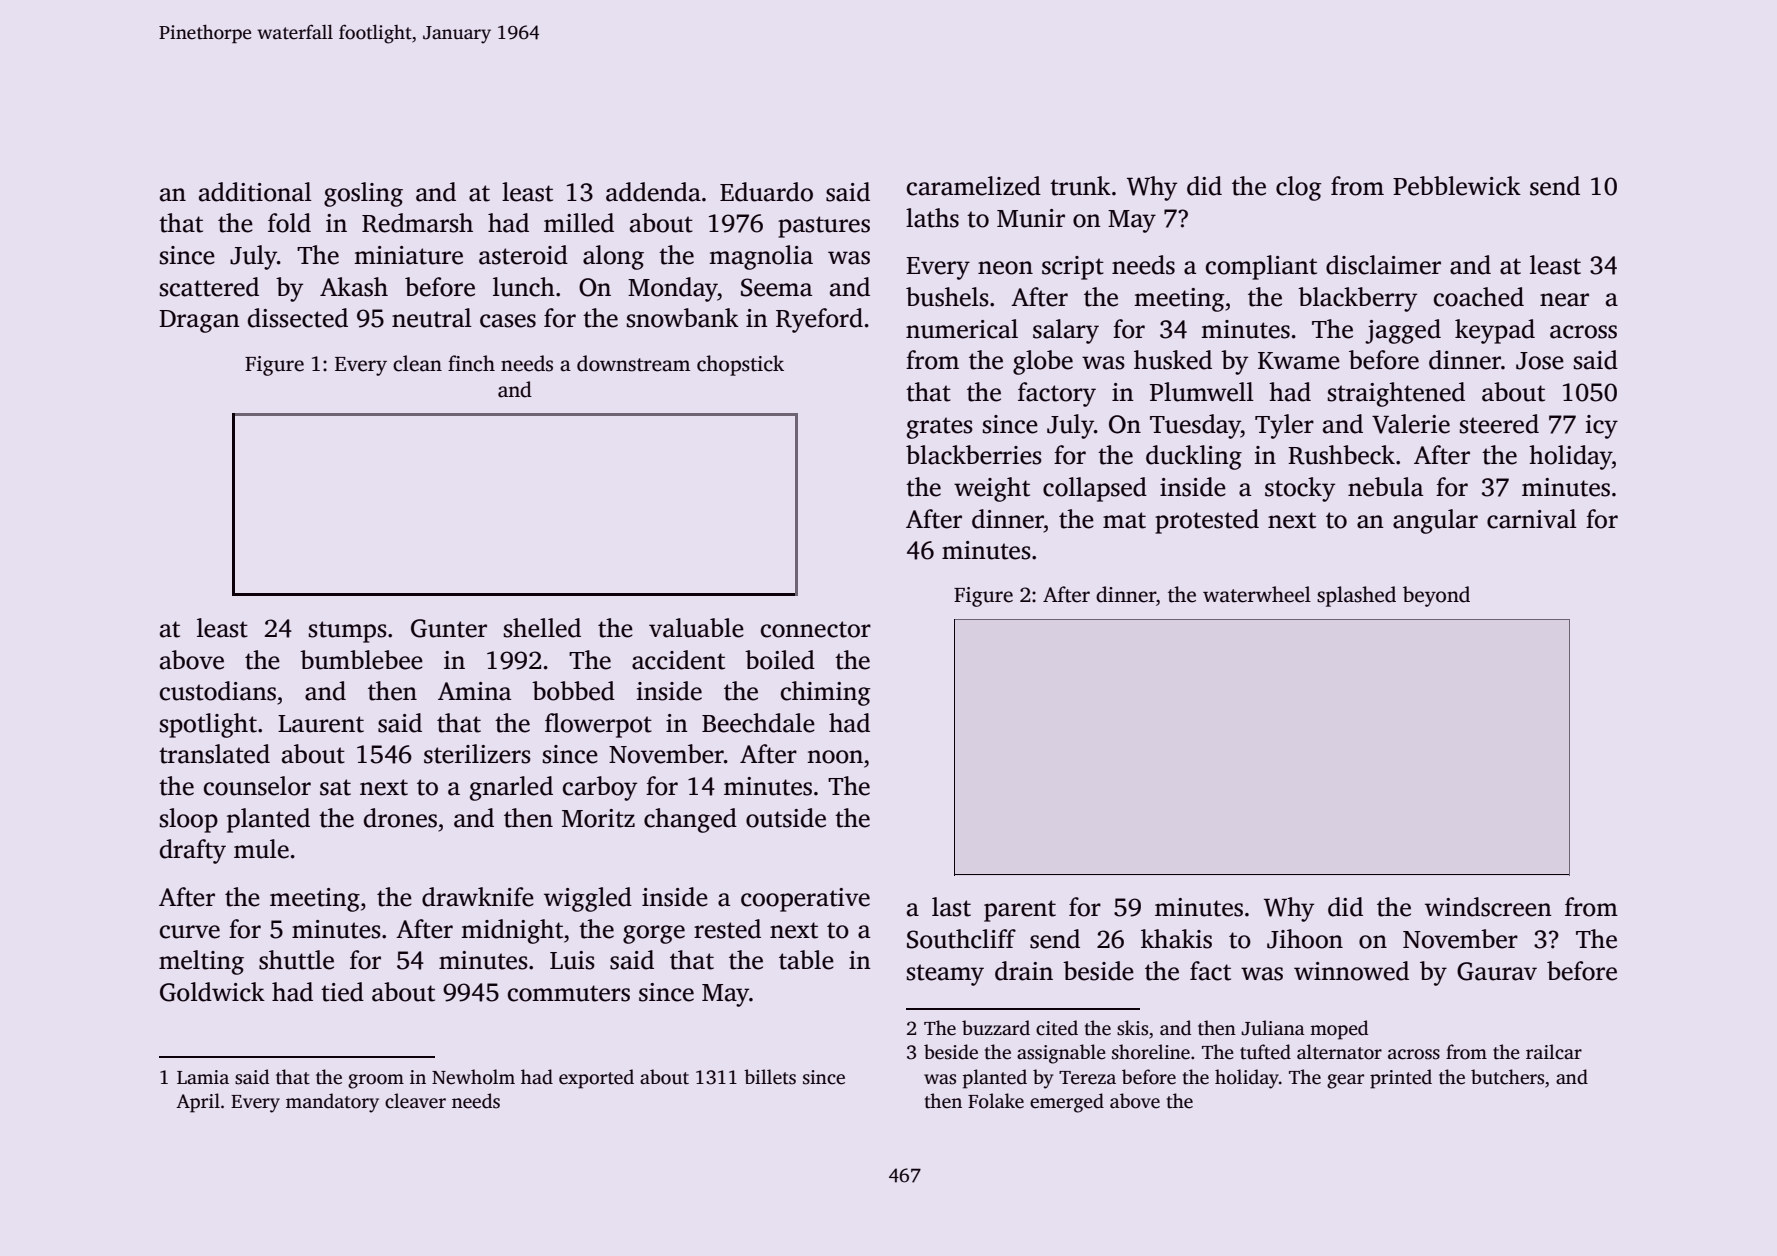 The image size is (1777, 1256). Describe the element at coordinates (1532, 519) in the screenshot. I see `carnival` at that location.
